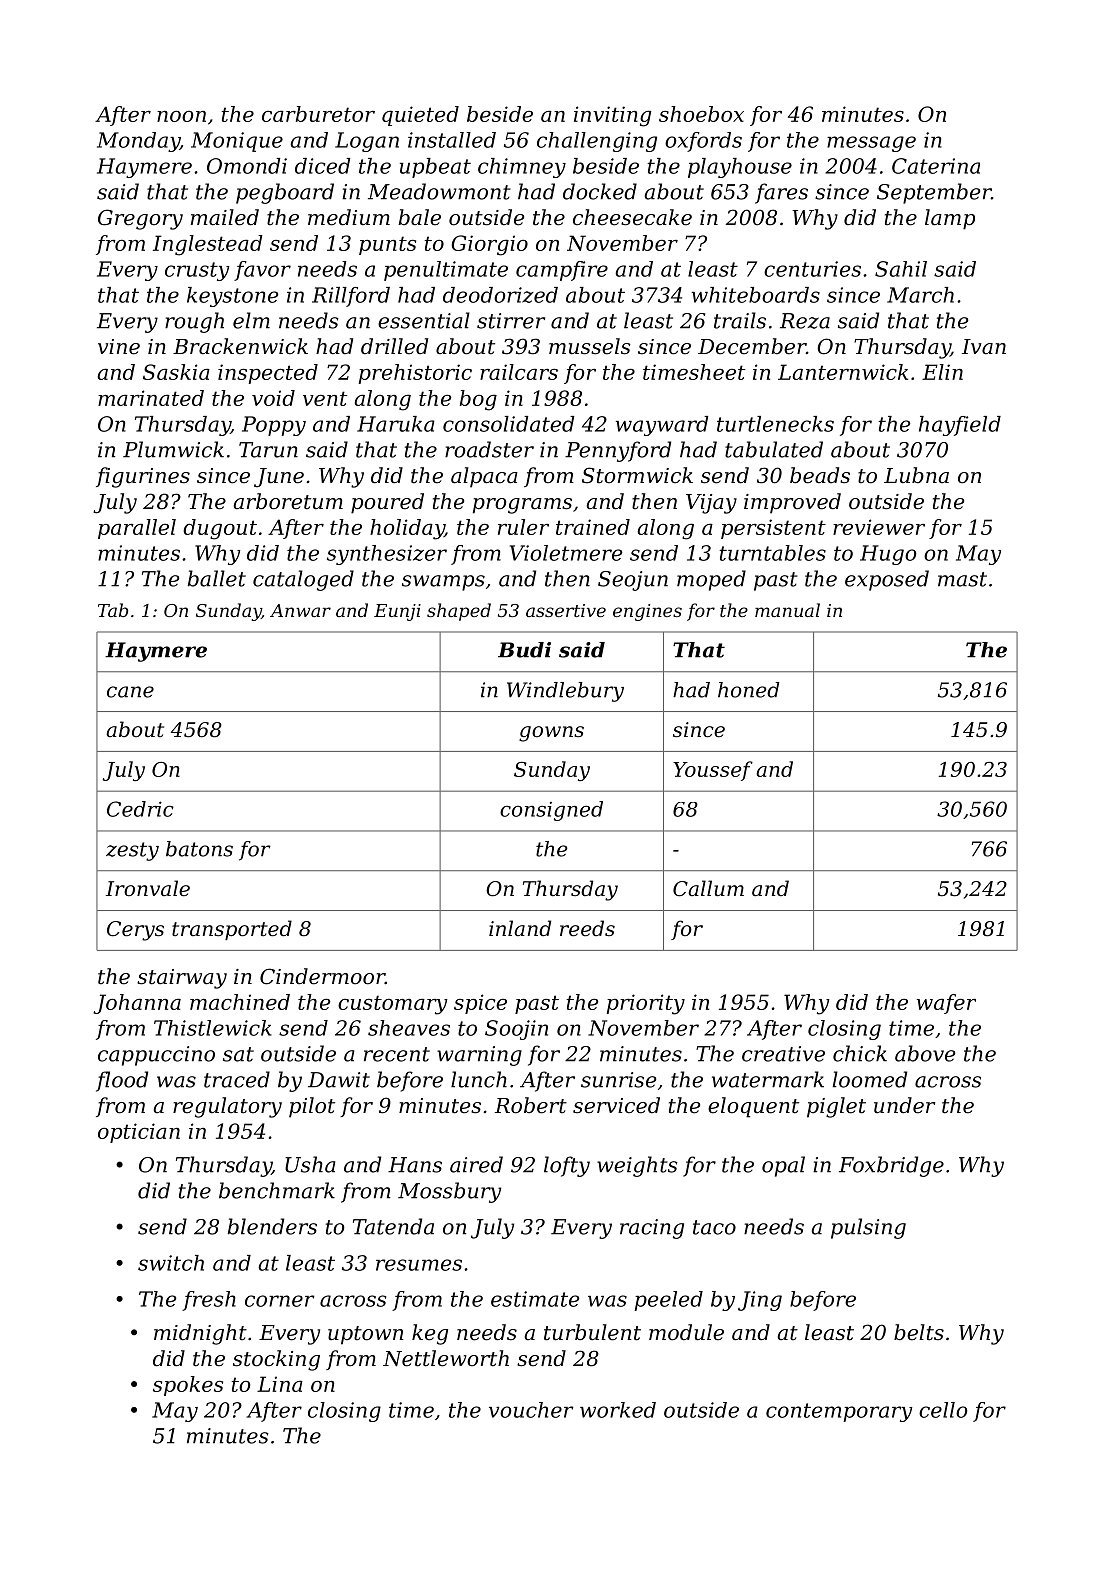  I want to click on December, so click(752, 346).
